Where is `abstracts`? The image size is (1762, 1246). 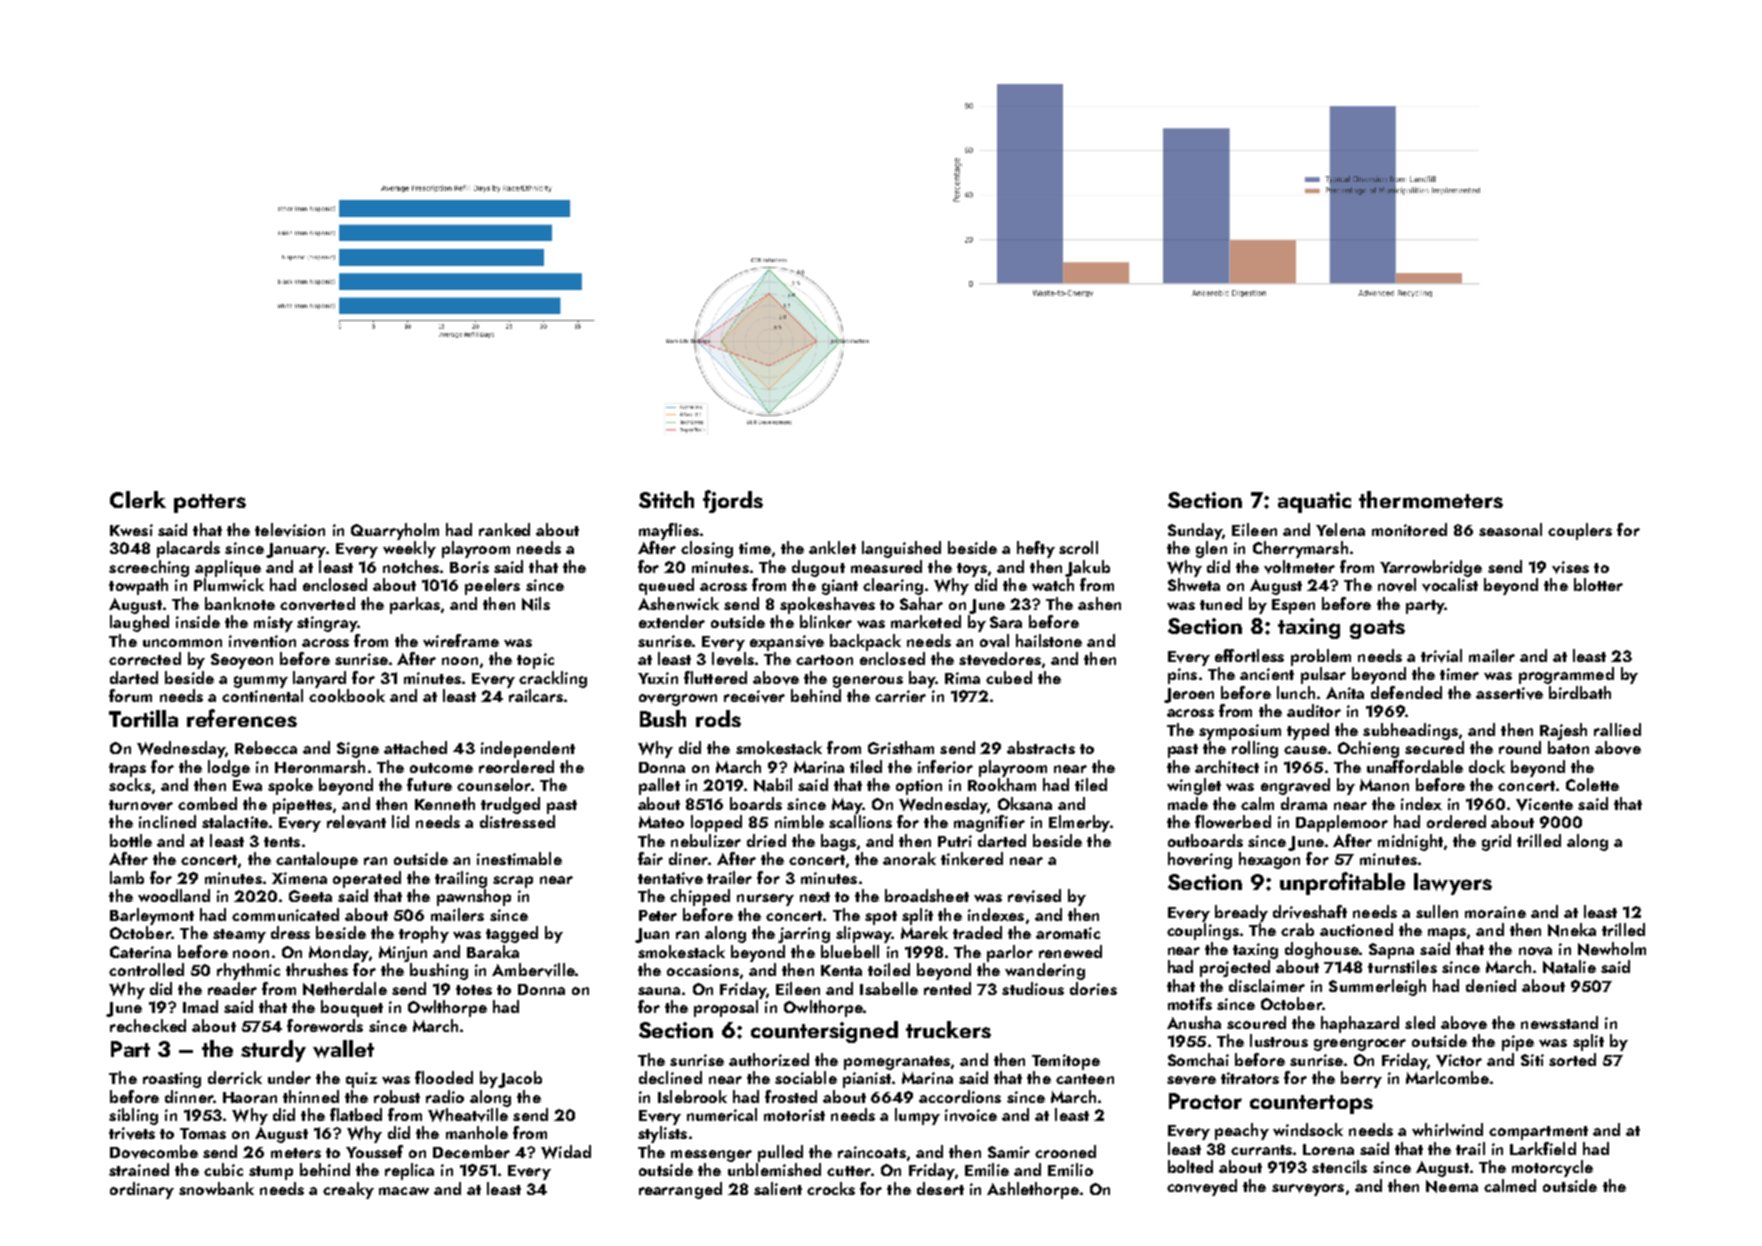 abstracts is located at coordinates (1041, 747).
